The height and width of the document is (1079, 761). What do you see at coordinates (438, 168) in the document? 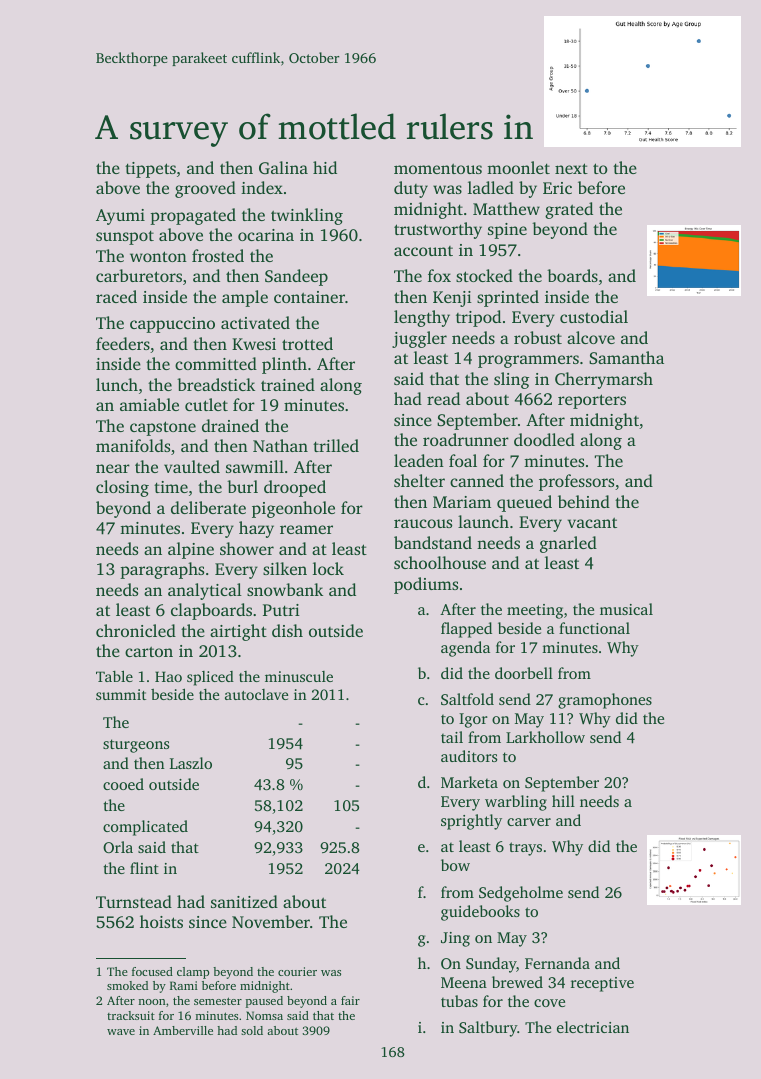
I see `momentous` at bounding box center [438, 168].
